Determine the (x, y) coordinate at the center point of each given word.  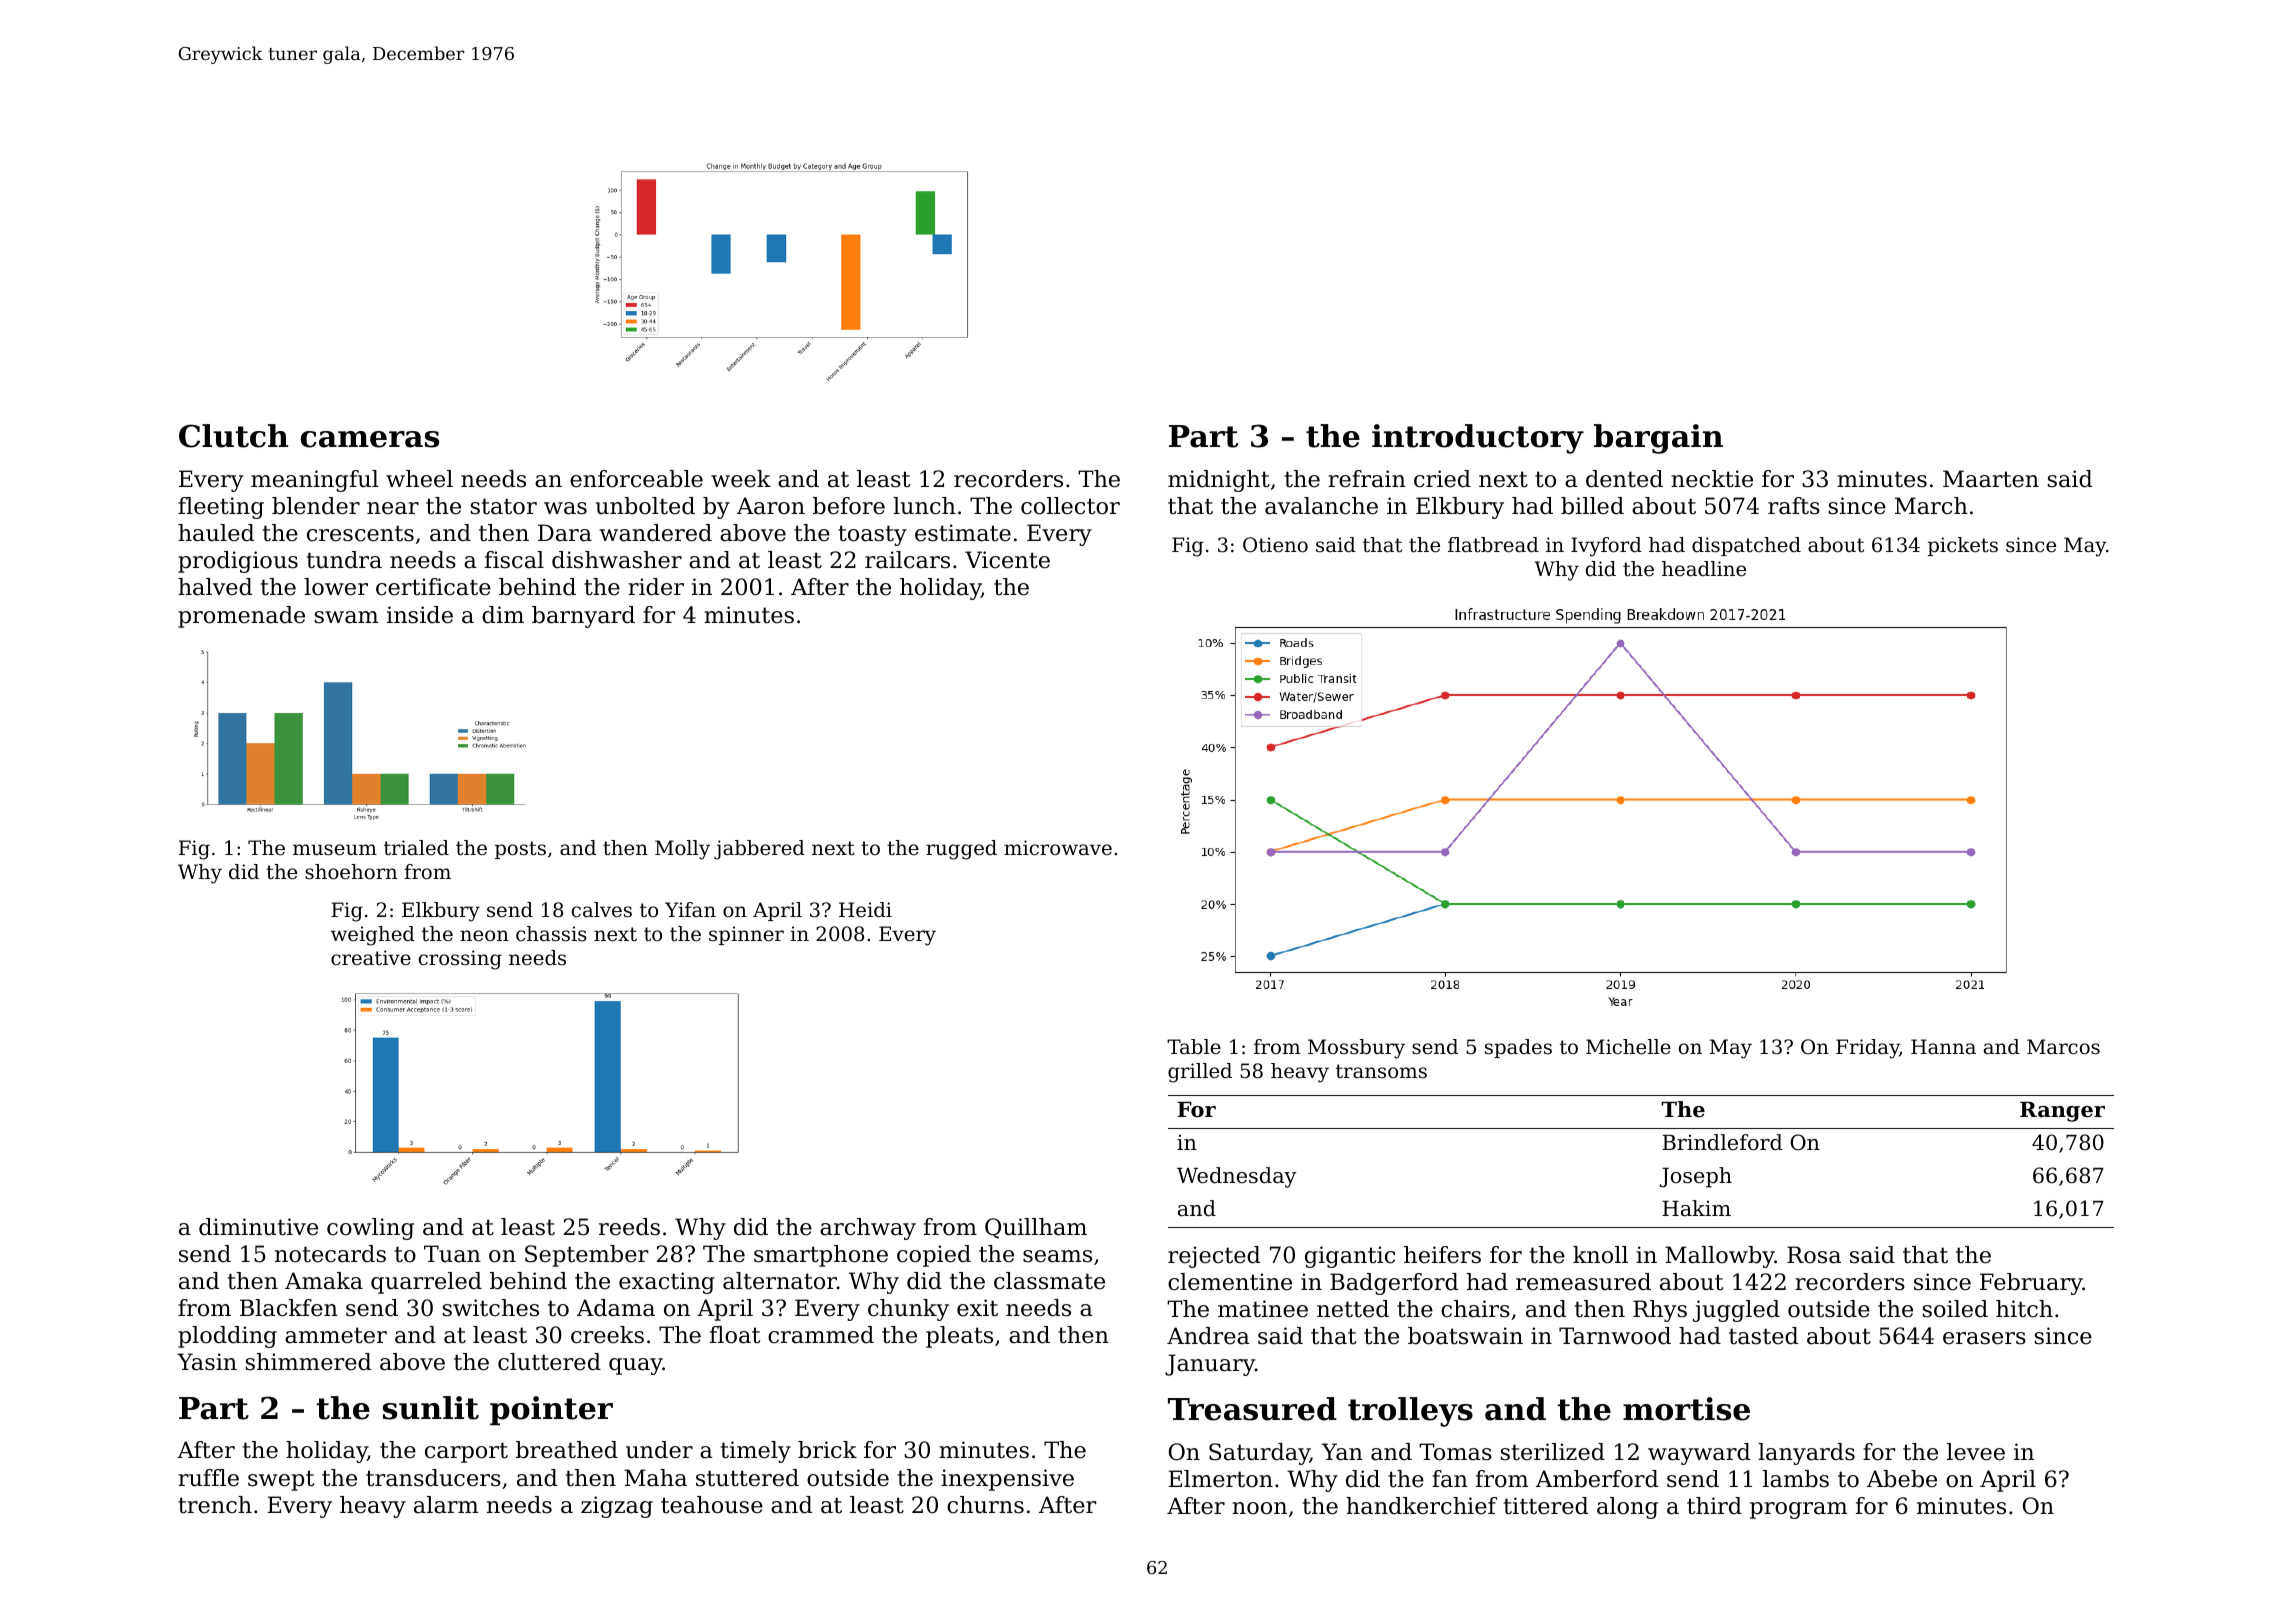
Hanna (1943, 1047)
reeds (629, 1227)
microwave (1058, 848)
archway (868, 1229)
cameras (370, 439)
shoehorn (351, 872)
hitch (2024, 1309)
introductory (1478, 439)
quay (636, 1366)
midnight (1219, 481)
